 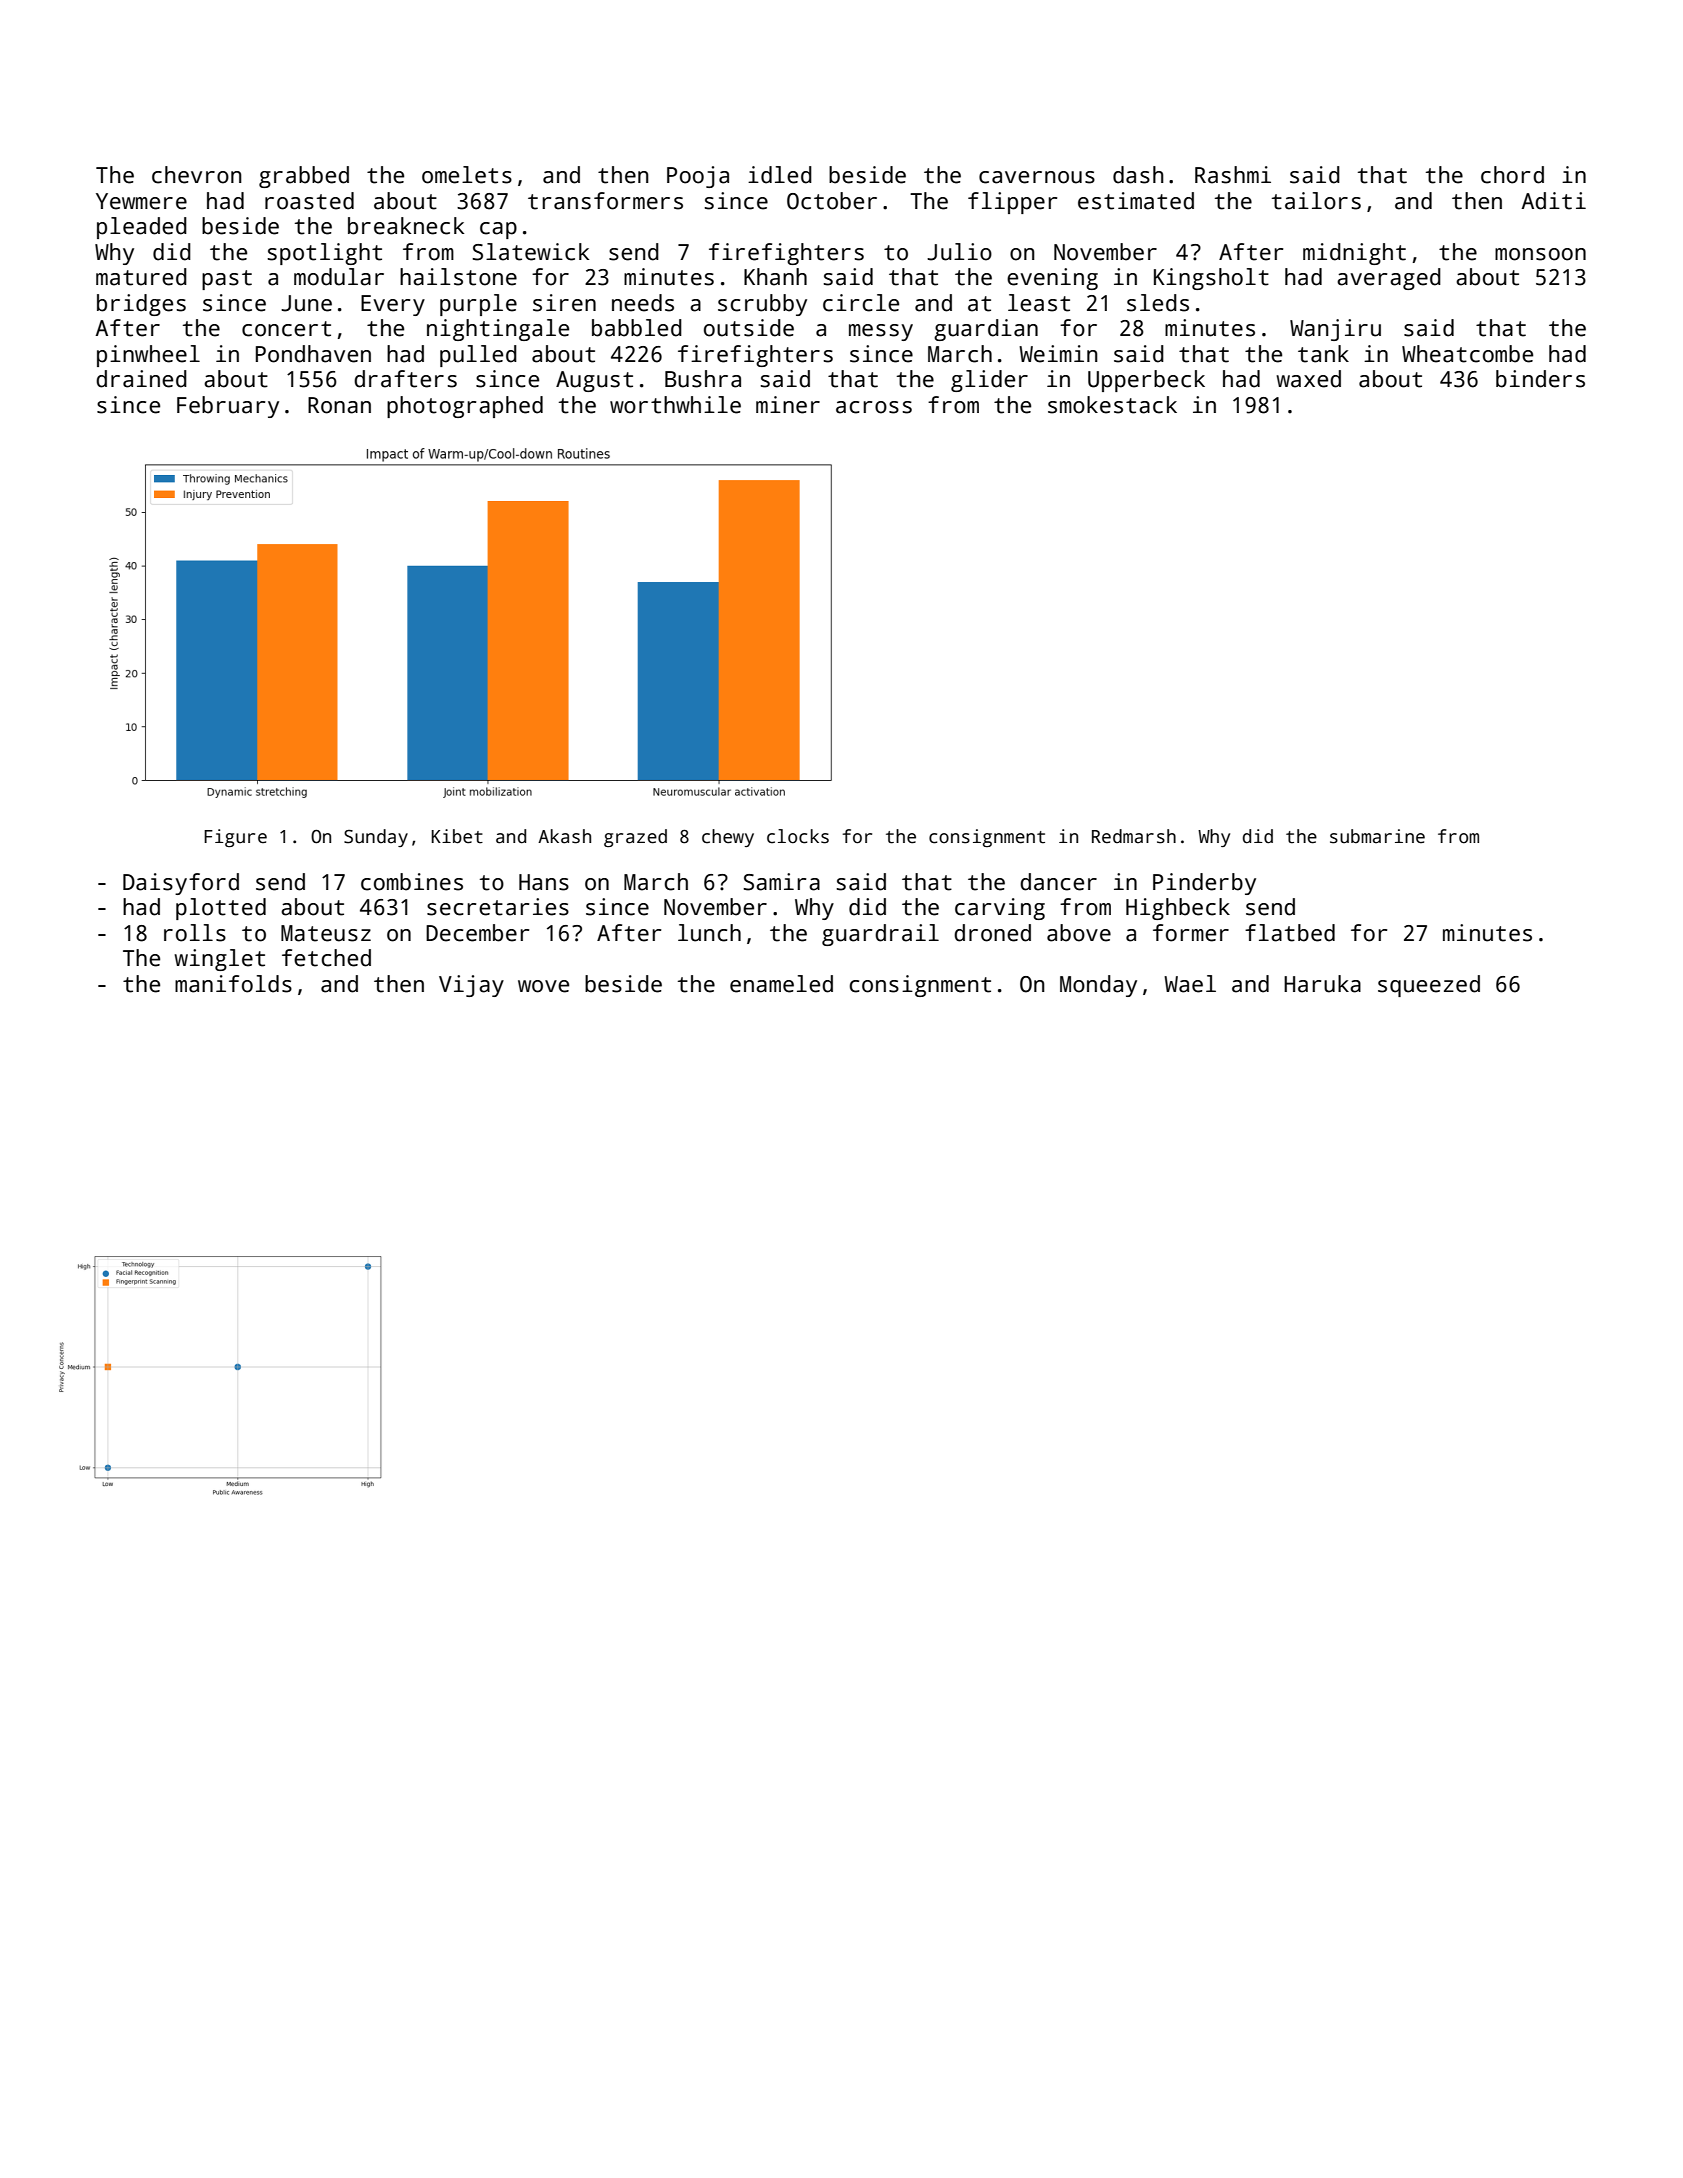 I want to click on manifolds, so click(x=233, y=984).
